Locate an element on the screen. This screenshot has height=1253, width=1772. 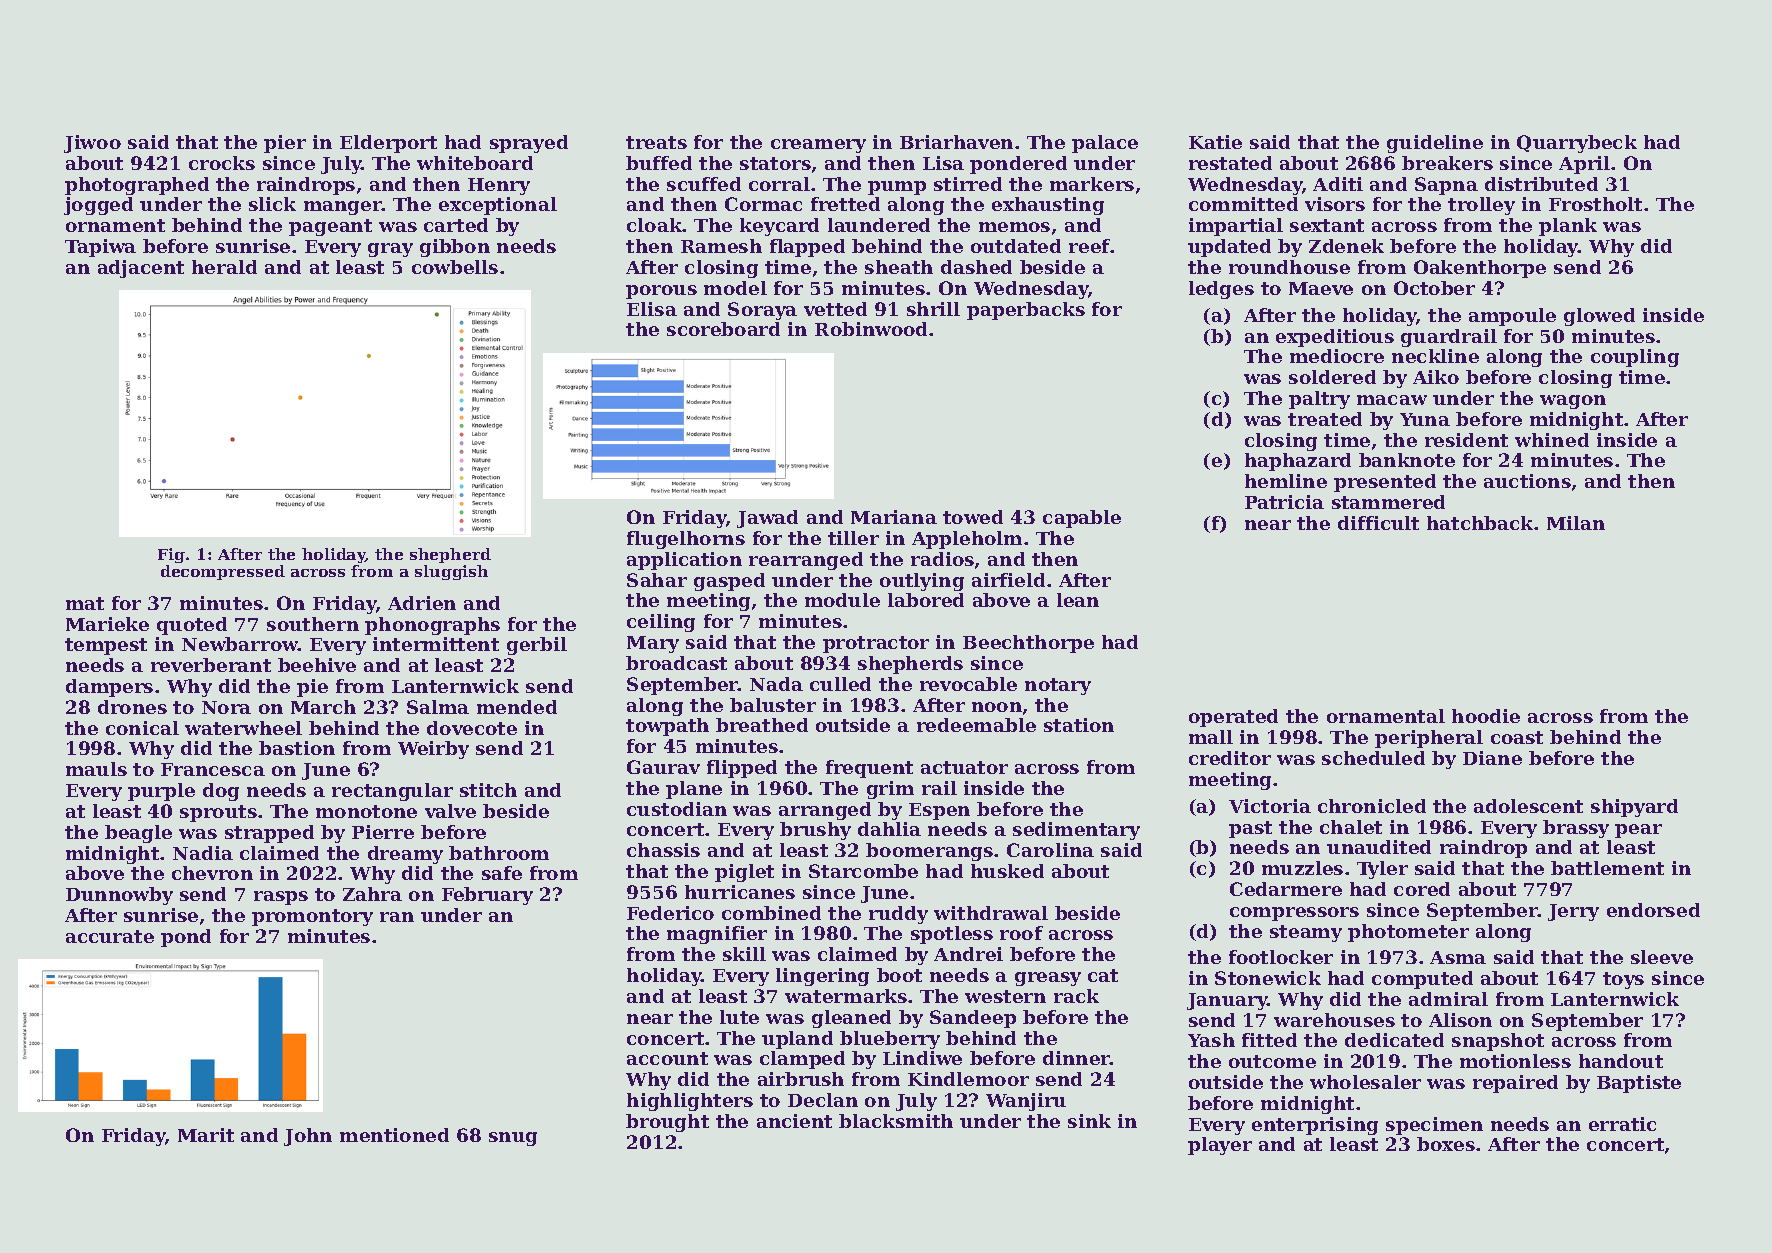
stitch is located at coordinates (488, 790).
